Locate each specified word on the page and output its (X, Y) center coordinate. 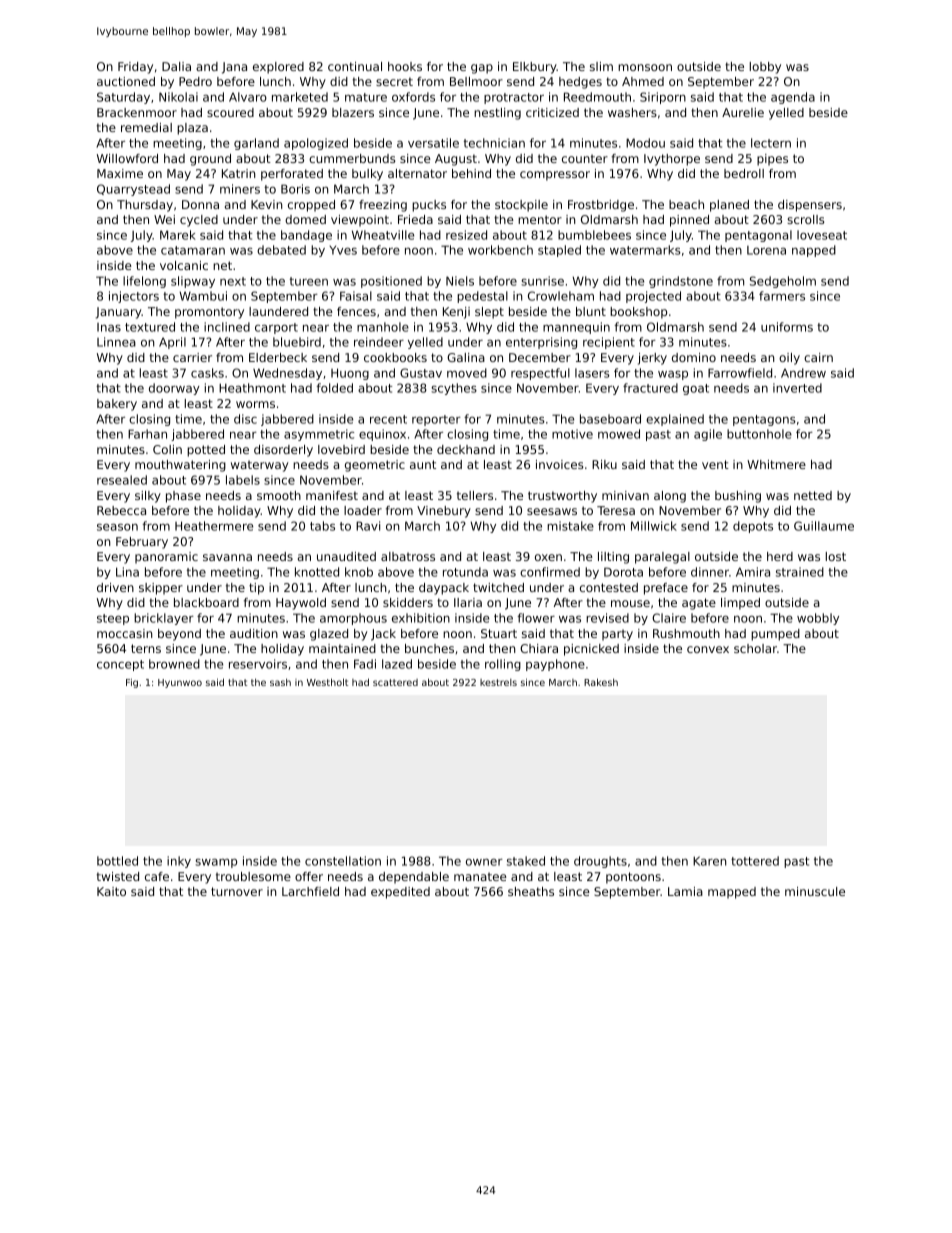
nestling (497, 114)
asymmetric (319, 435)
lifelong (144, 282)
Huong (350, 374)
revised (607, 618)
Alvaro (248, 97)
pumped (775, 635)
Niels (460, 281)
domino (694, 357)
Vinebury (444, 512)
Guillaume (824, 526)
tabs (322, 526)
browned (174, 664)
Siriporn (663, 98)
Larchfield (310, 891)
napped (814, 251)
